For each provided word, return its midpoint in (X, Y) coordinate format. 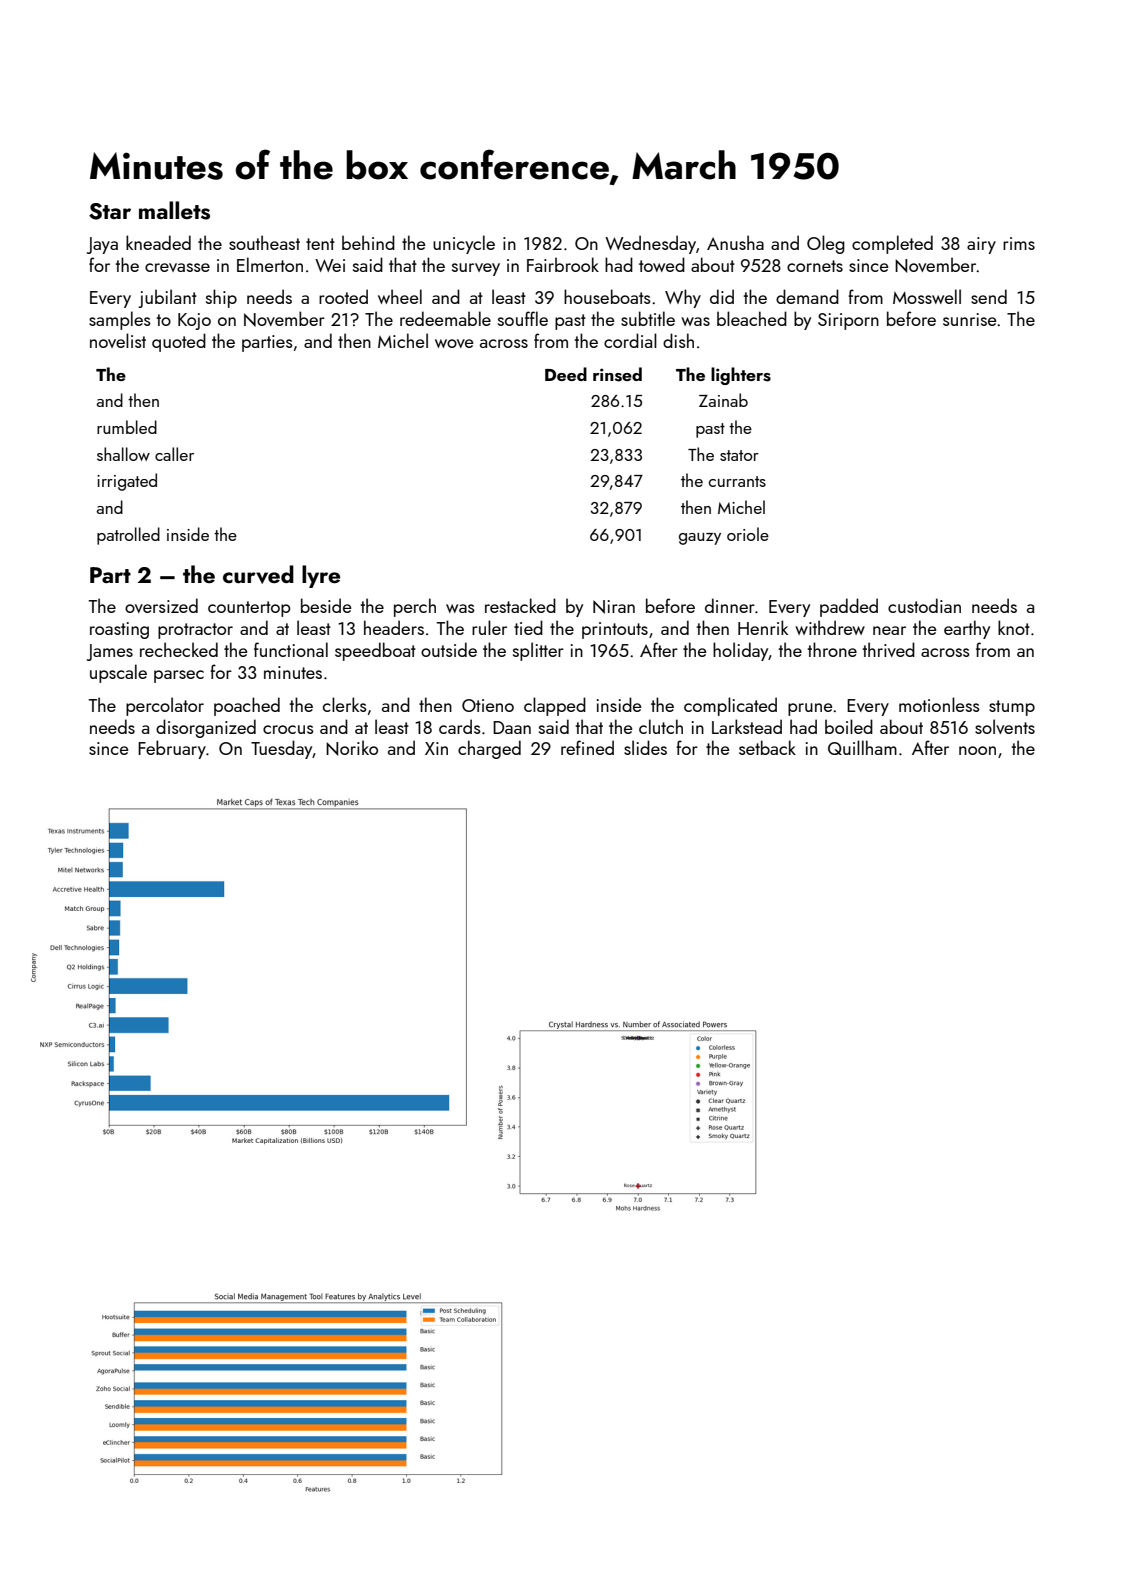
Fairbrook (563, 264)
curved (258, 574)
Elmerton (270, 264)
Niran (614, 607)
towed (662, 264)
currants (737, 481)
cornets (815, 266)
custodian (924, 605)
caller (174, 454)
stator (739, 455)
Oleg (826, 244)
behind (368, 242)
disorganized (206, 728)
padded (849, 607)
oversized (161, 605)
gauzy (700, 539)
